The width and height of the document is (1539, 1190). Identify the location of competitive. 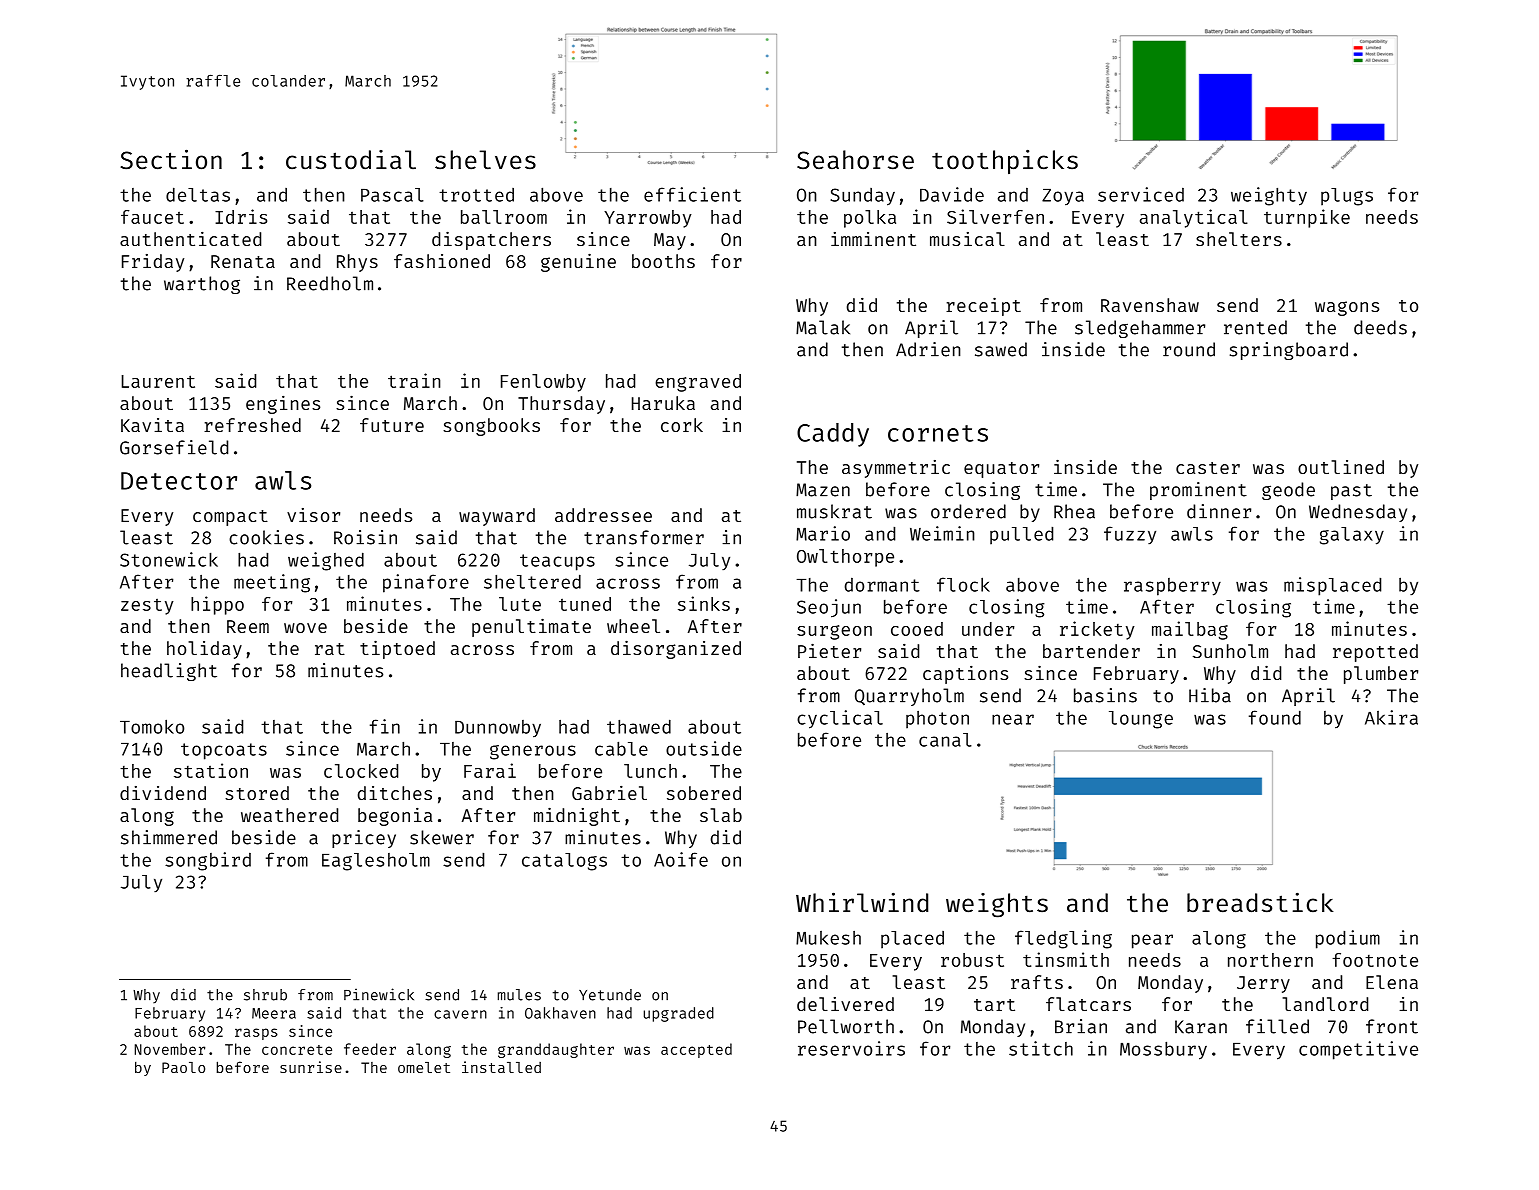
(1358, 1050).
